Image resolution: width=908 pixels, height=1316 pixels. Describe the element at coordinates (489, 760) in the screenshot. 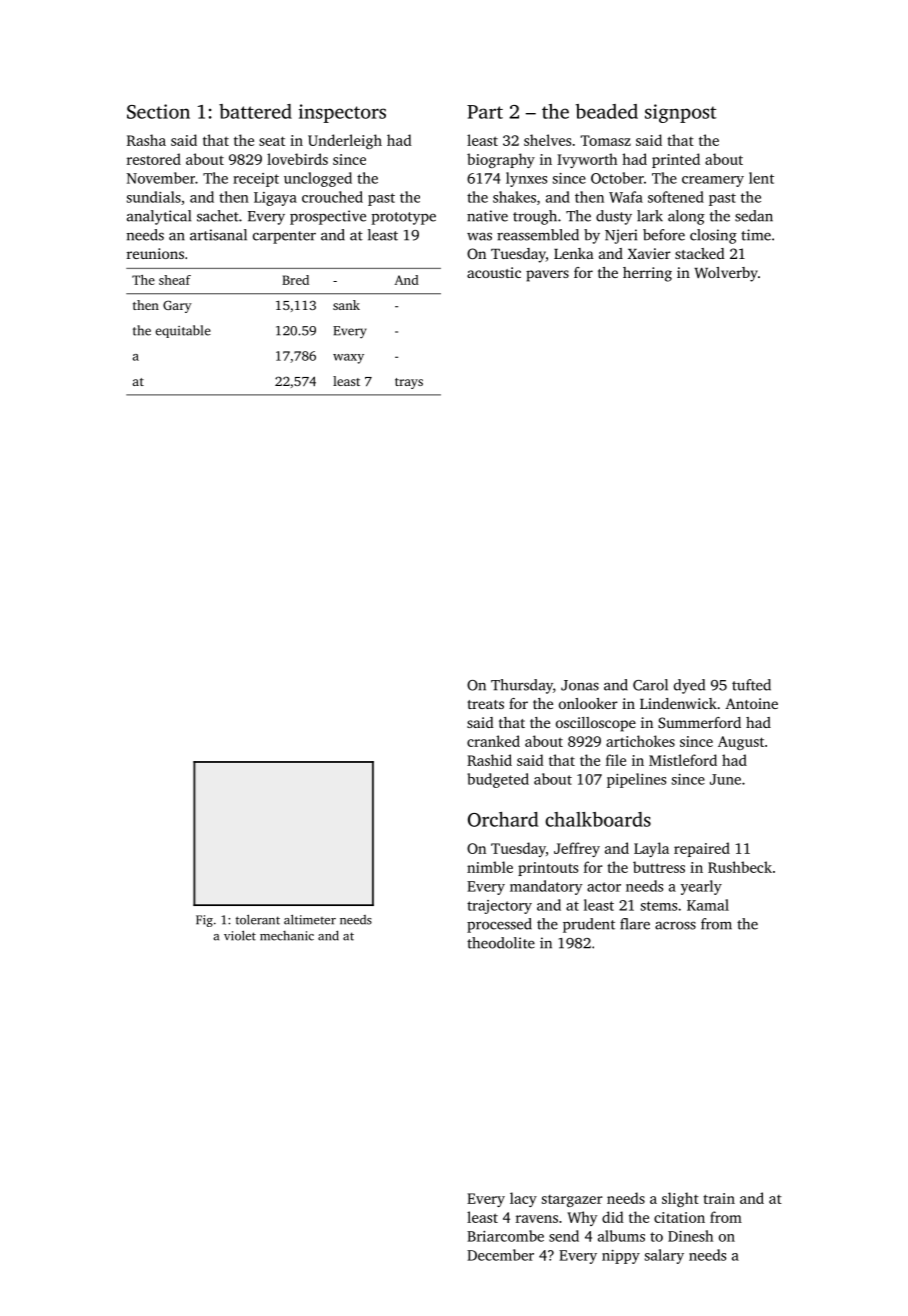

I see `Rashid` at that location.
